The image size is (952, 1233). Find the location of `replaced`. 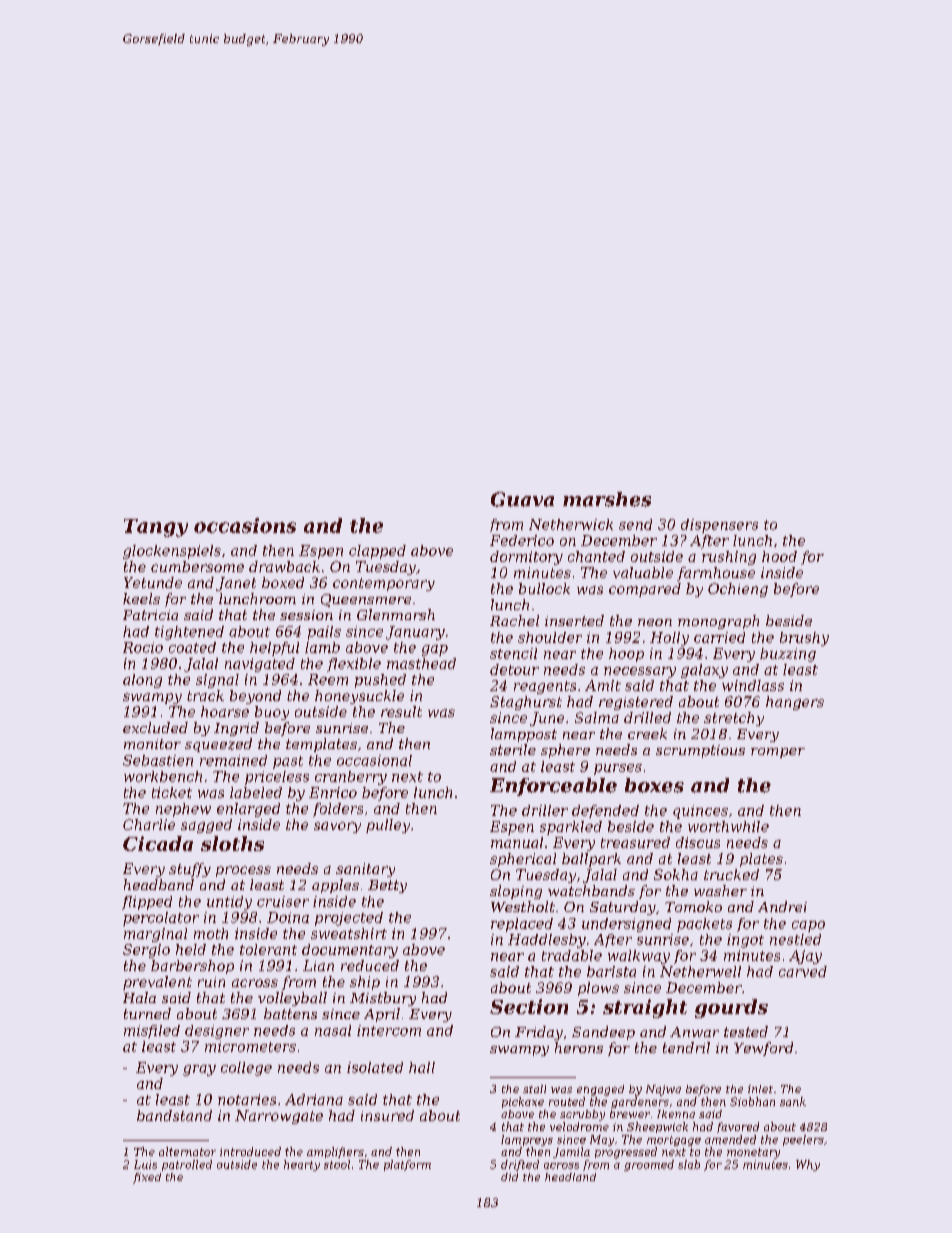

replaced is located at coordinates (522, 925).
